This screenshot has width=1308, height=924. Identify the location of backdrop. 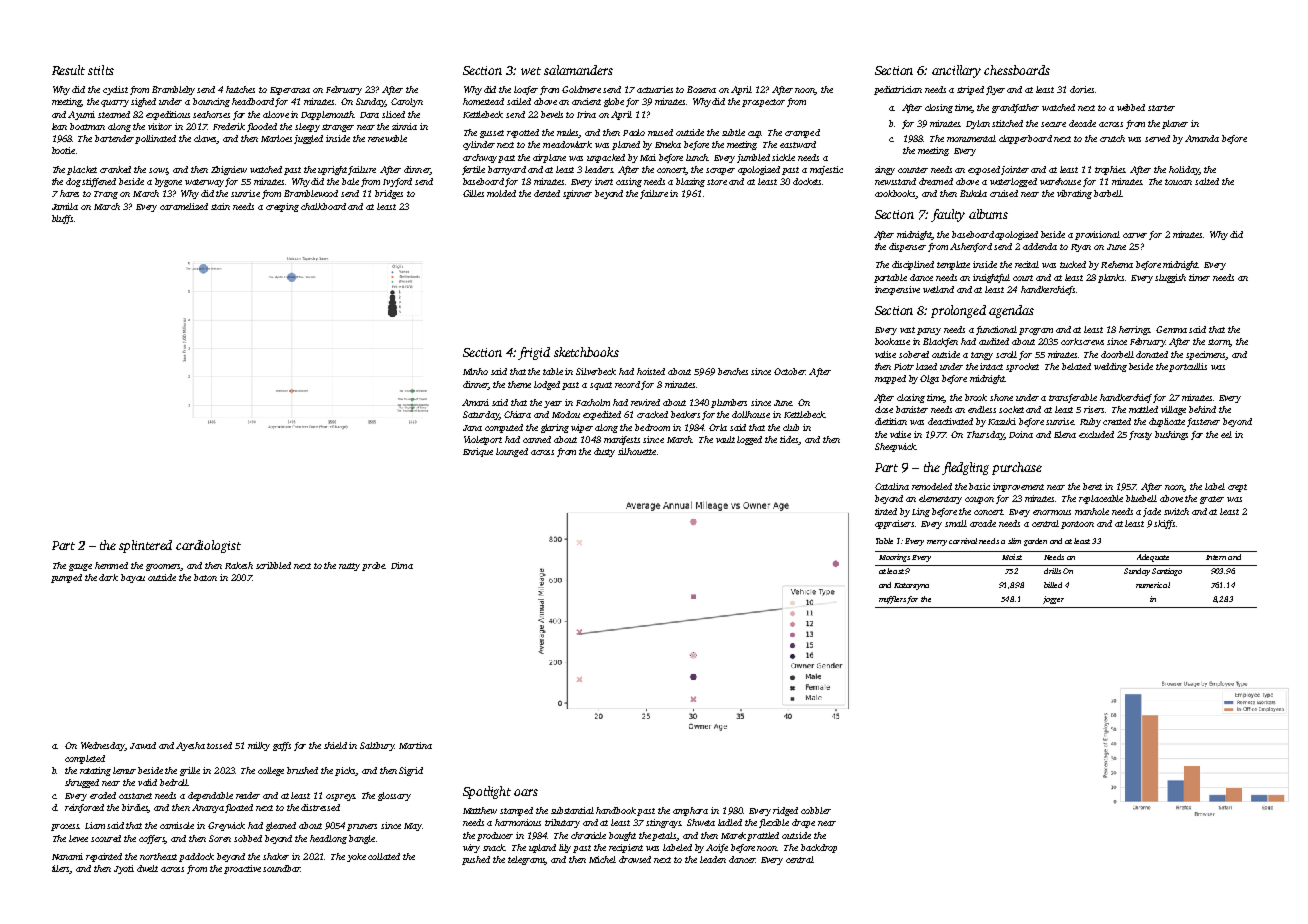
(819, 848).
